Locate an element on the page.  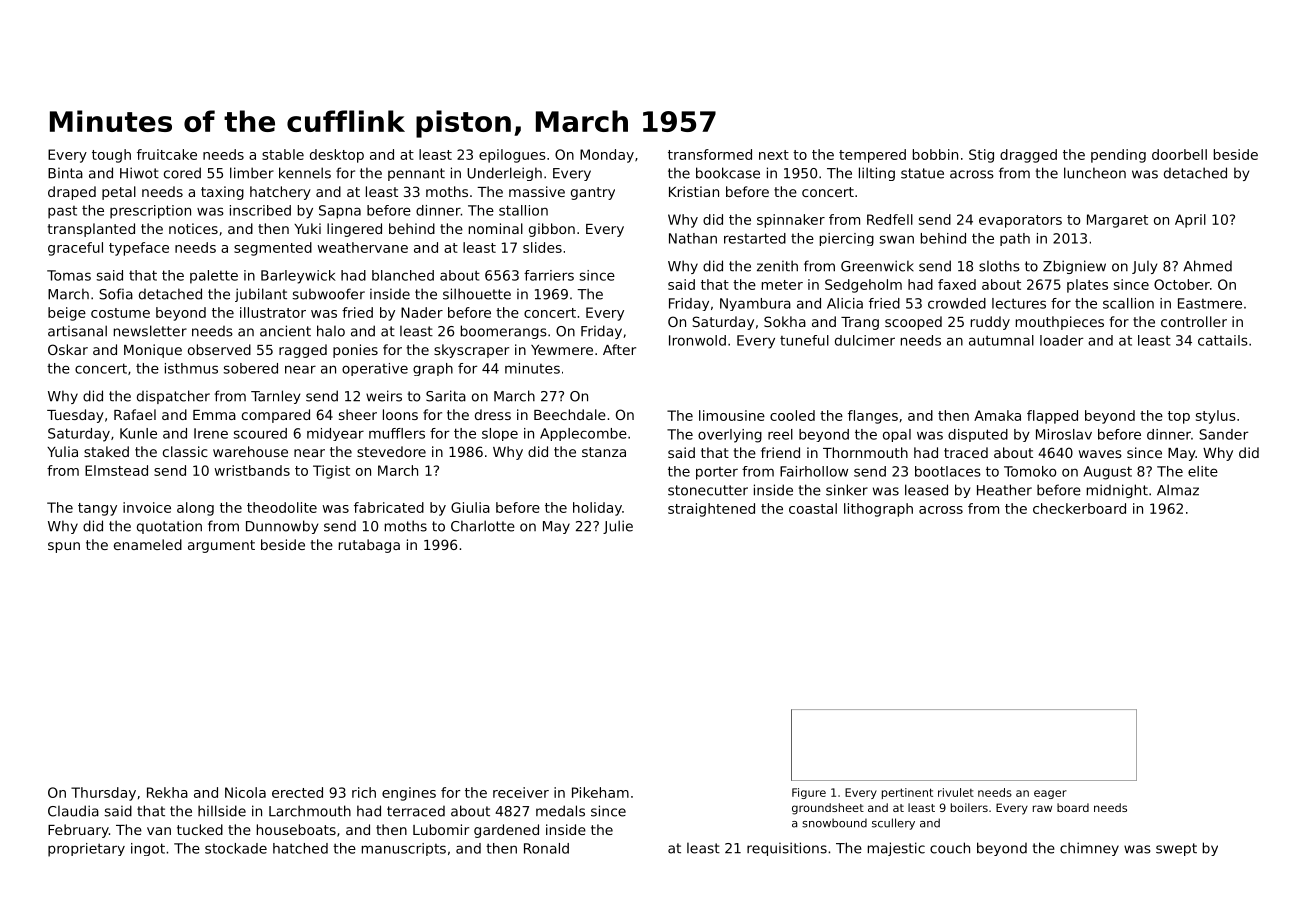
Tuesday is located at coordinates (75, 416).
